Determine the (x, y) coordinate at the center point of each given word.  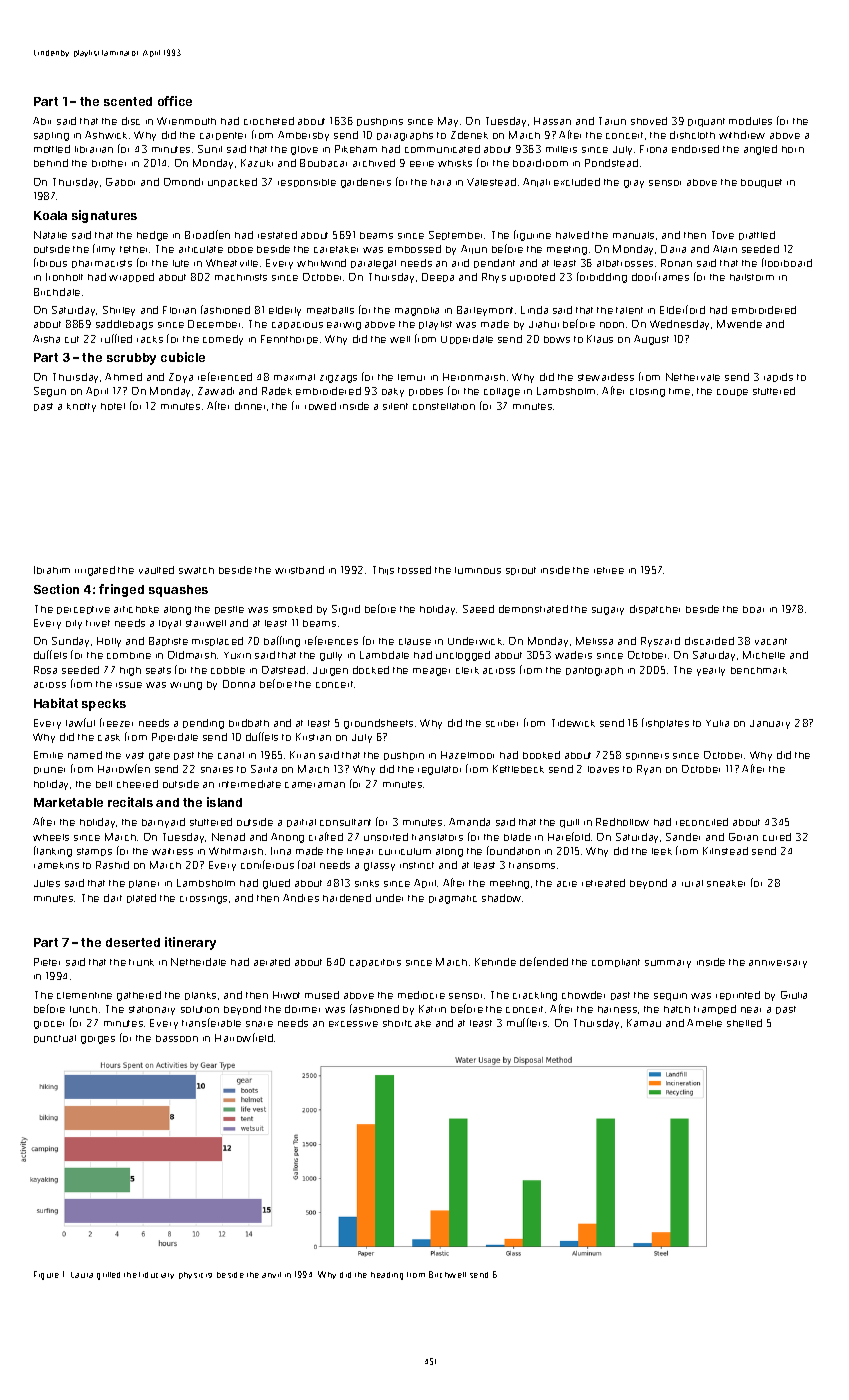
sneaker (726, 883)
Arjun (474, 249)
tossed (414, 570)
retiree (609, 570)
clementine (84, 995)
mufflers (527, 1022)
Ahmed (123, 377)
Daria (673, 249)
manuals (633, 235)
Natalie (50, 235)
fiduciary (156, 1275)
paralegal (373, 264)
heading (387, 1276)
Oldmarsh (192, 655)
